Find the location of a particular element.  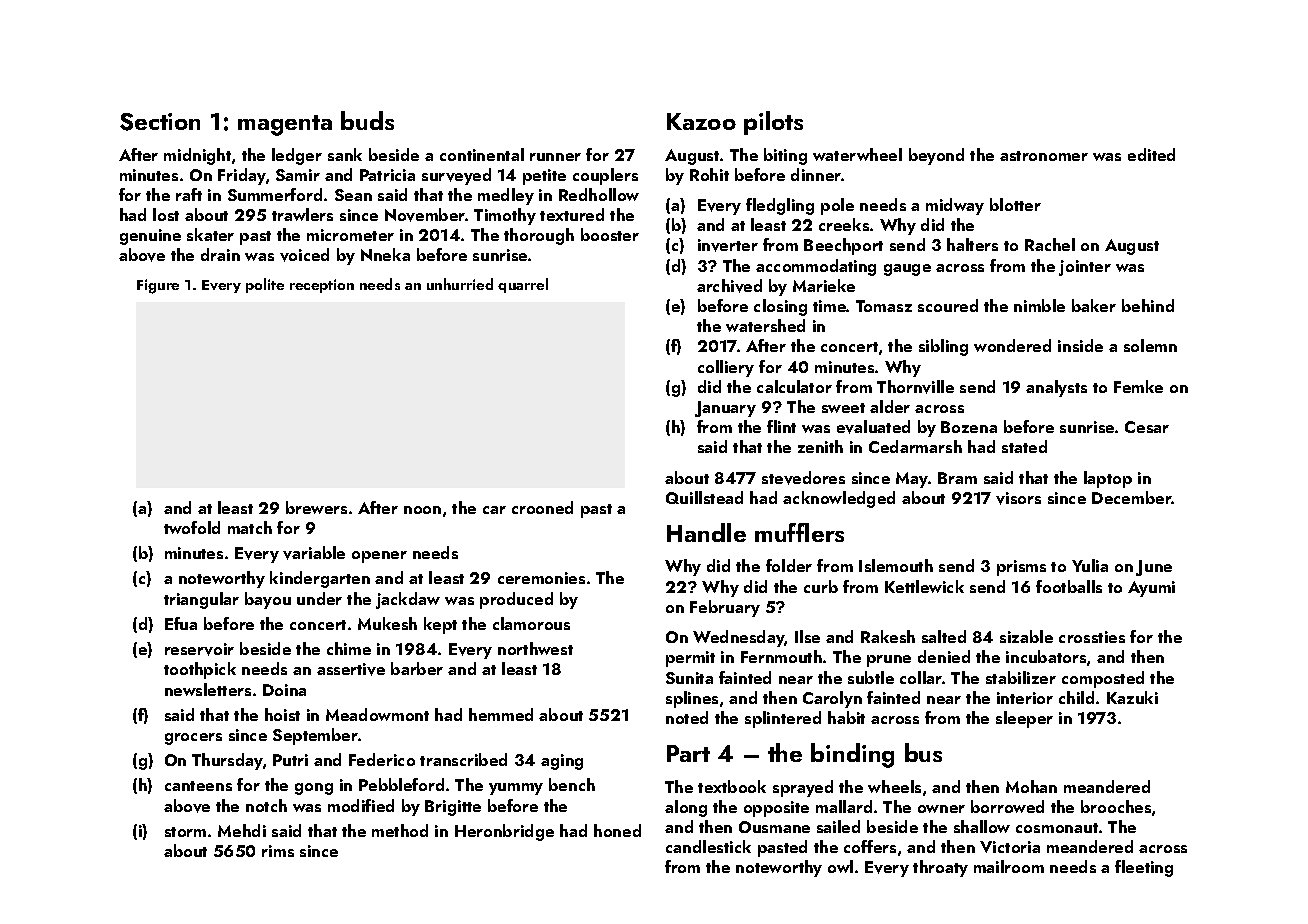

brewers is located at coordinates (316, 507).
